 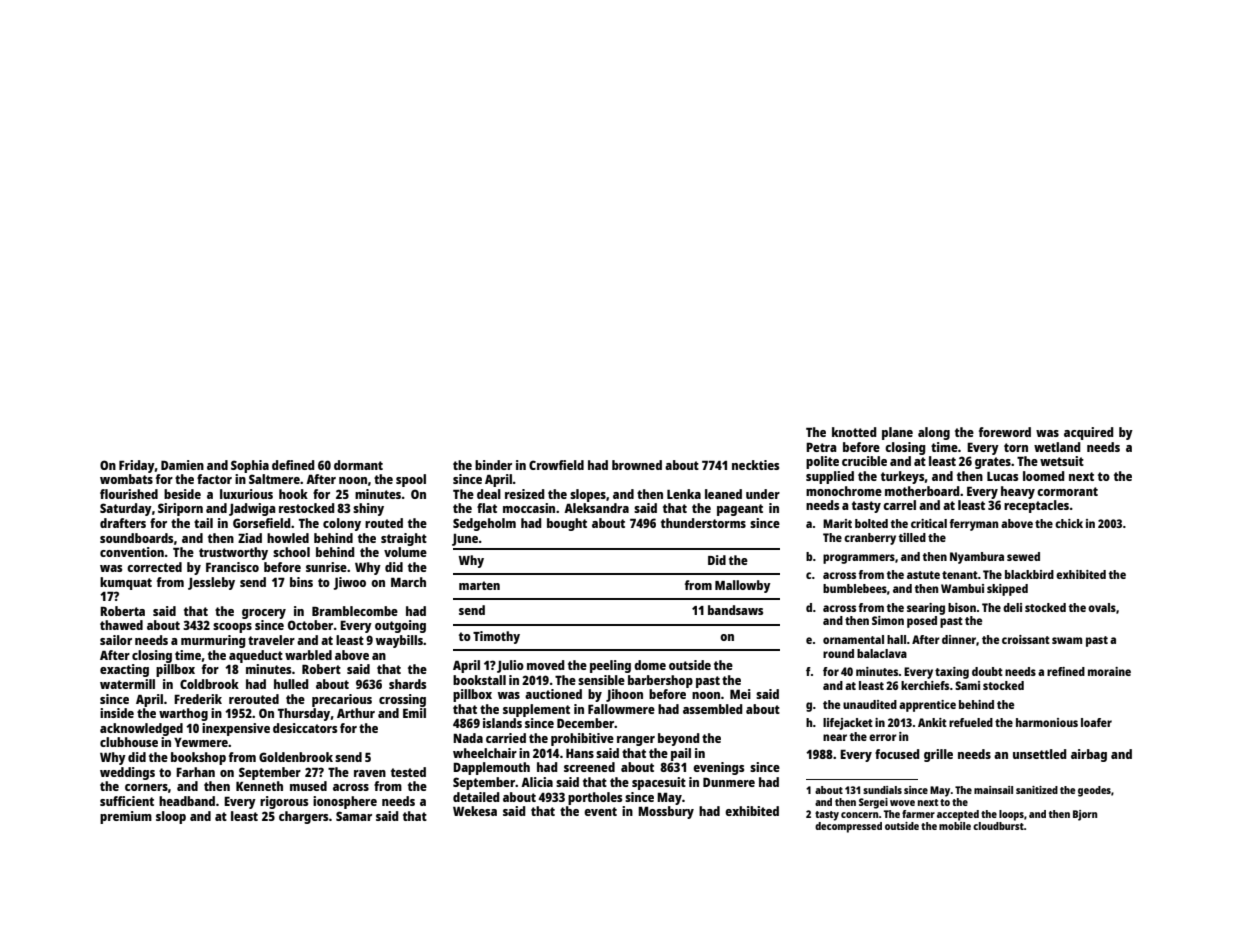 I want to click on decompressed, so click(x=848, y=827).
